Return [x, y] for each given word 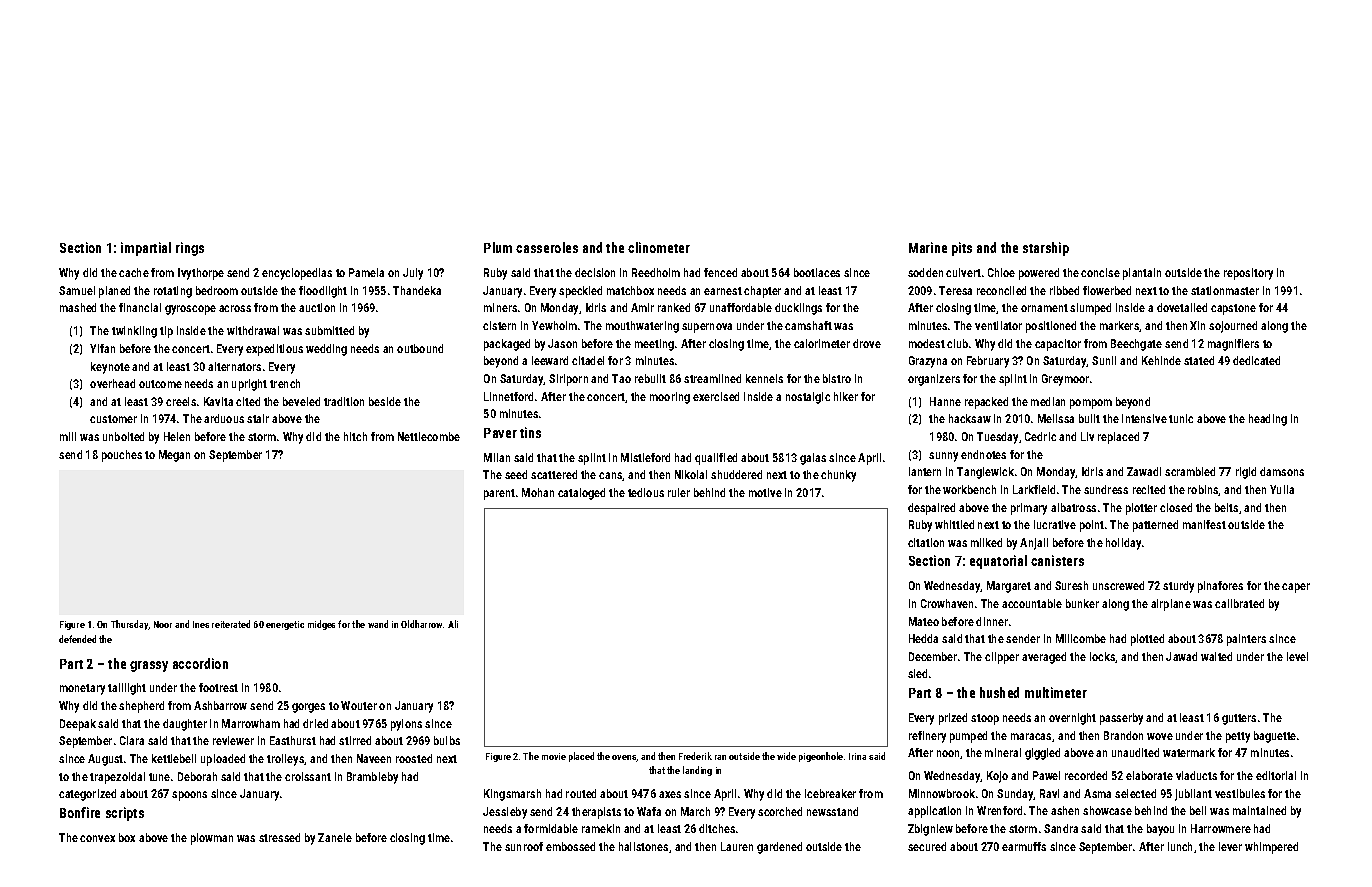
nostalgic [808, 398]
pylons [406, 725]
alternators [234, 366]
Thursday [130, 625]
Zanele [335, 837]
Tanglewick [985, 473]
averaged [1044, 658]
